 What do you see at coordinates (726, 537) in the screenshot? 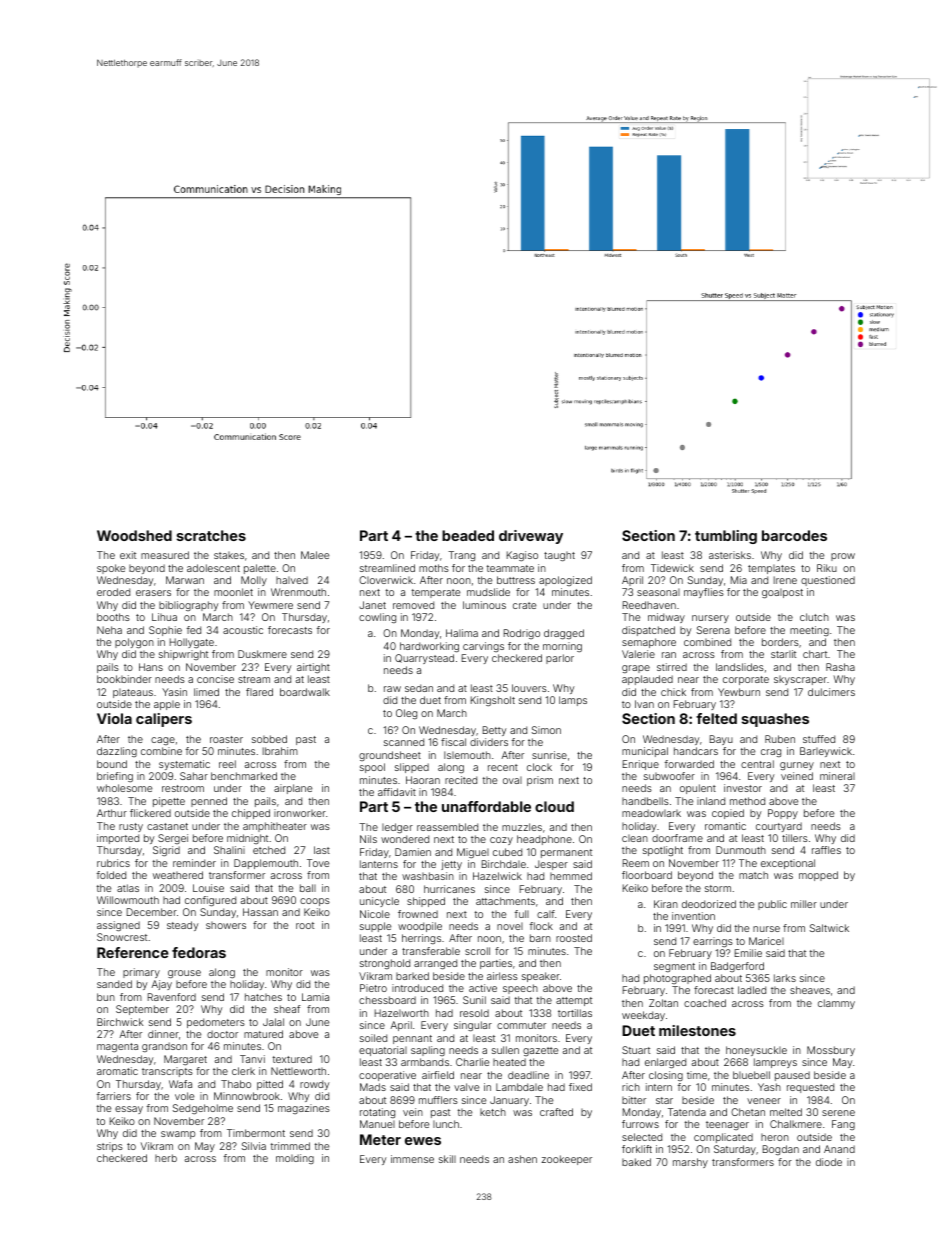
I see `tumbling` at bounding box center [726, 537].
